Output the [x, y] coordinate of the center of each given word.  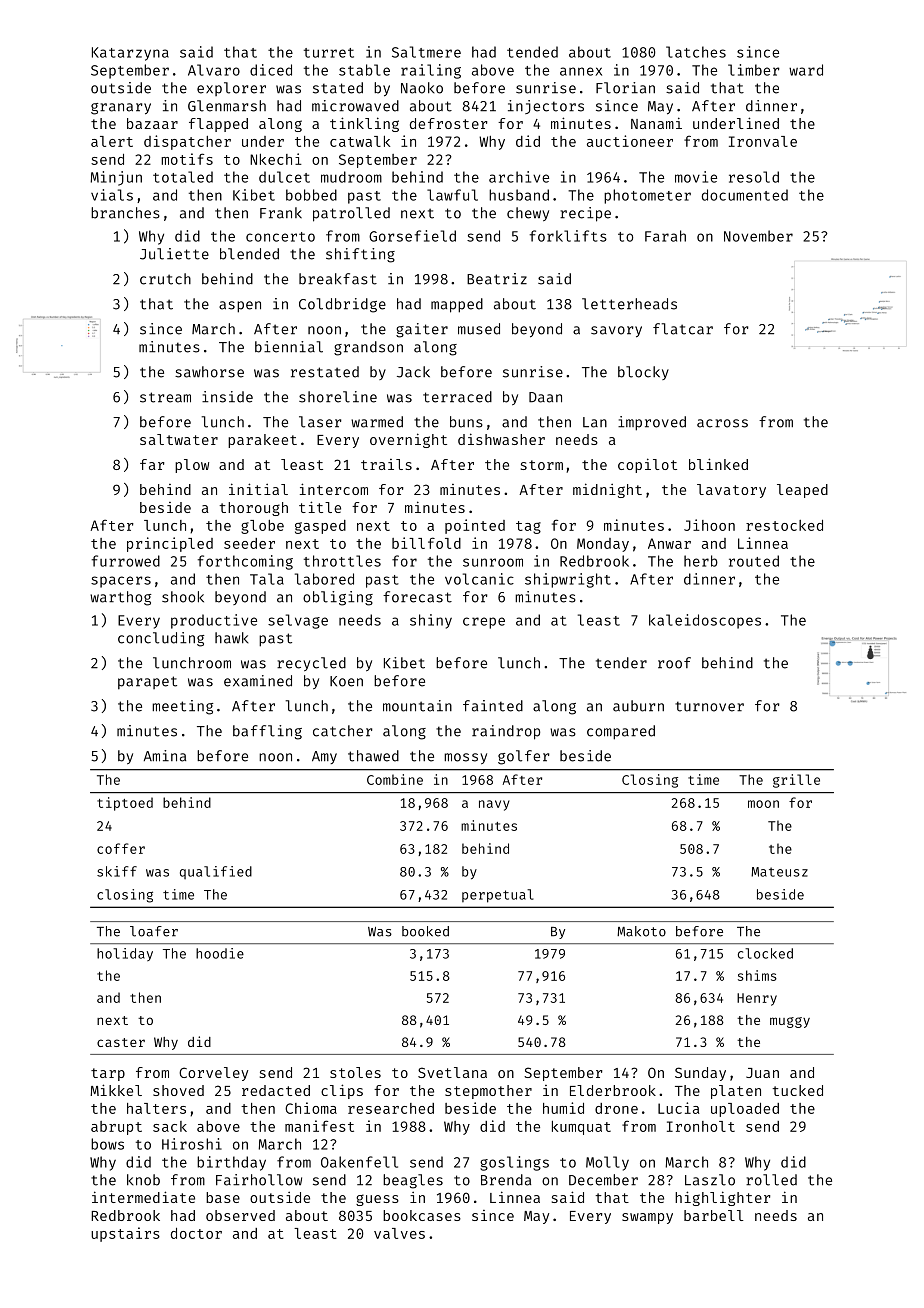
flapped [218, 125]
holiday [125, 954]
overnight [408, 440]
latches [696, 52]
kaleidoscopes [705, 621]
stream [165, 397]
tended [532, 52]
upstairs [125, 1234]
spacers [121, 582]
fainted [493, 706]
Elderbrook [613, 1090]
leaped [802, 491]
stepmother [488, 1092]
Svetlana [452, 1072]
